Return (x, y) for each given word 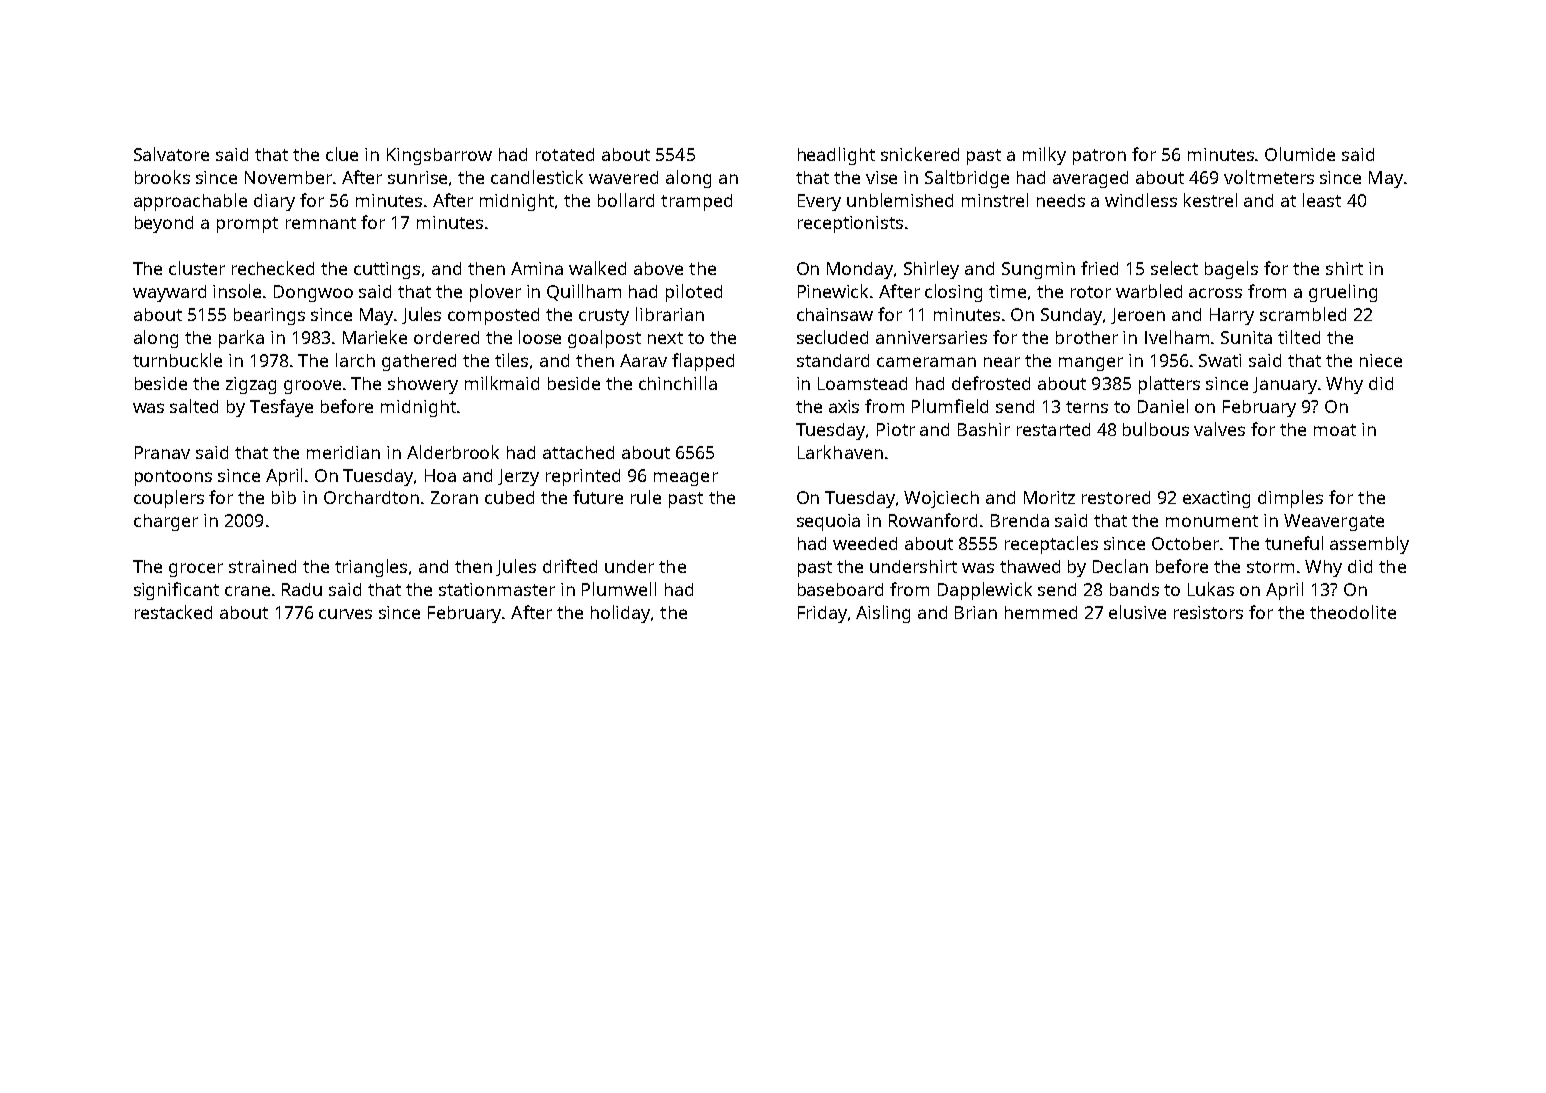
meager (686, 479)
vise (881, 177)
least (1322, 200)
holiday (620, 614)
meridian (343, 452)
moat (1335, 430)
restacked (173, 612)
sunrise (417, 177)
